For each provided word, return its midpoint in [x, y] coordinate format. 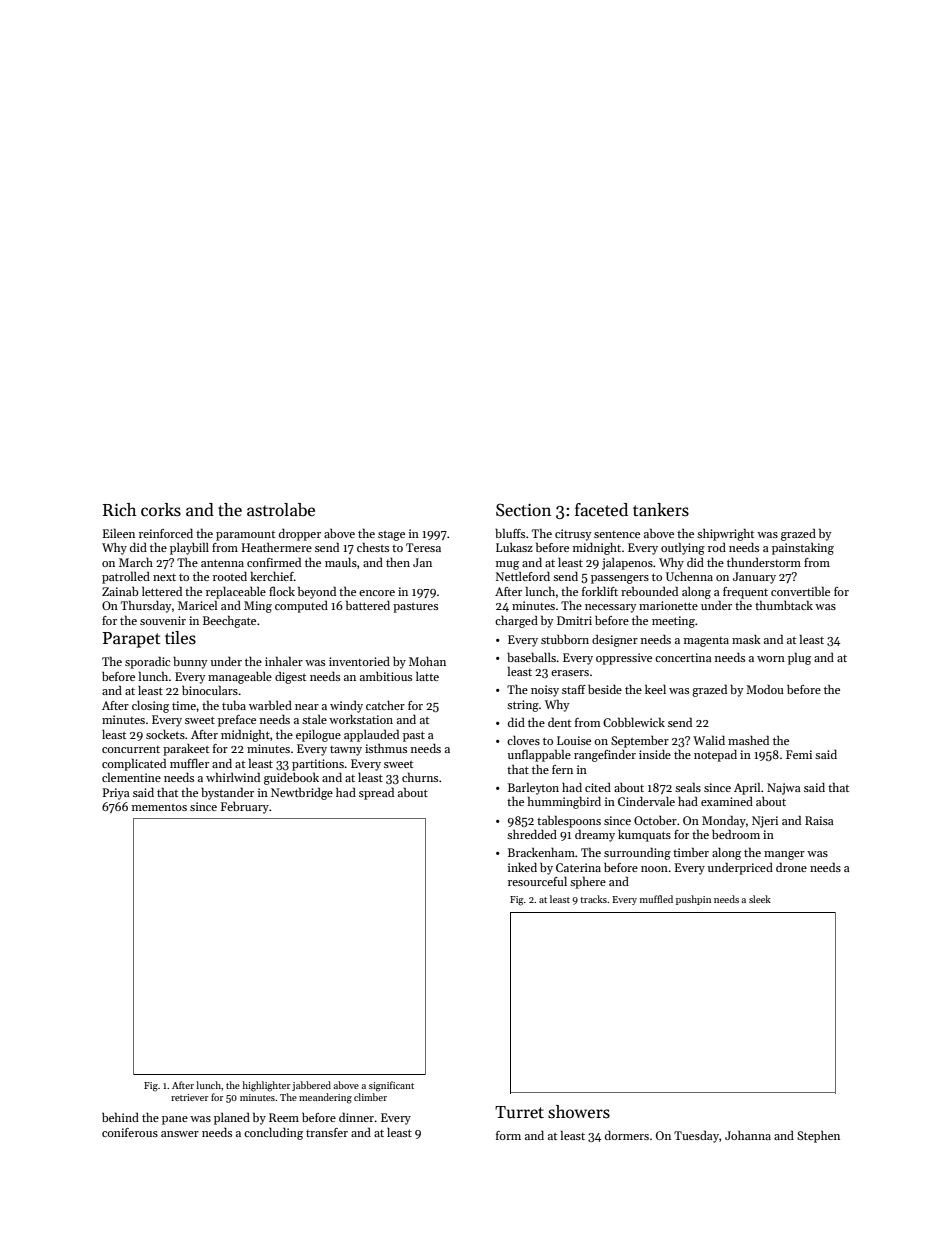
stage [391, 536]
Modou [765, 689]
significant [391, 1086]
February [245, 808]
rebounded [649, 591]
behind [120, 1117]
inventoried [359, 661]
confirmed [274, 562]
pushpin [693, 900]
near [307, 707]
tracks [593, 899]
